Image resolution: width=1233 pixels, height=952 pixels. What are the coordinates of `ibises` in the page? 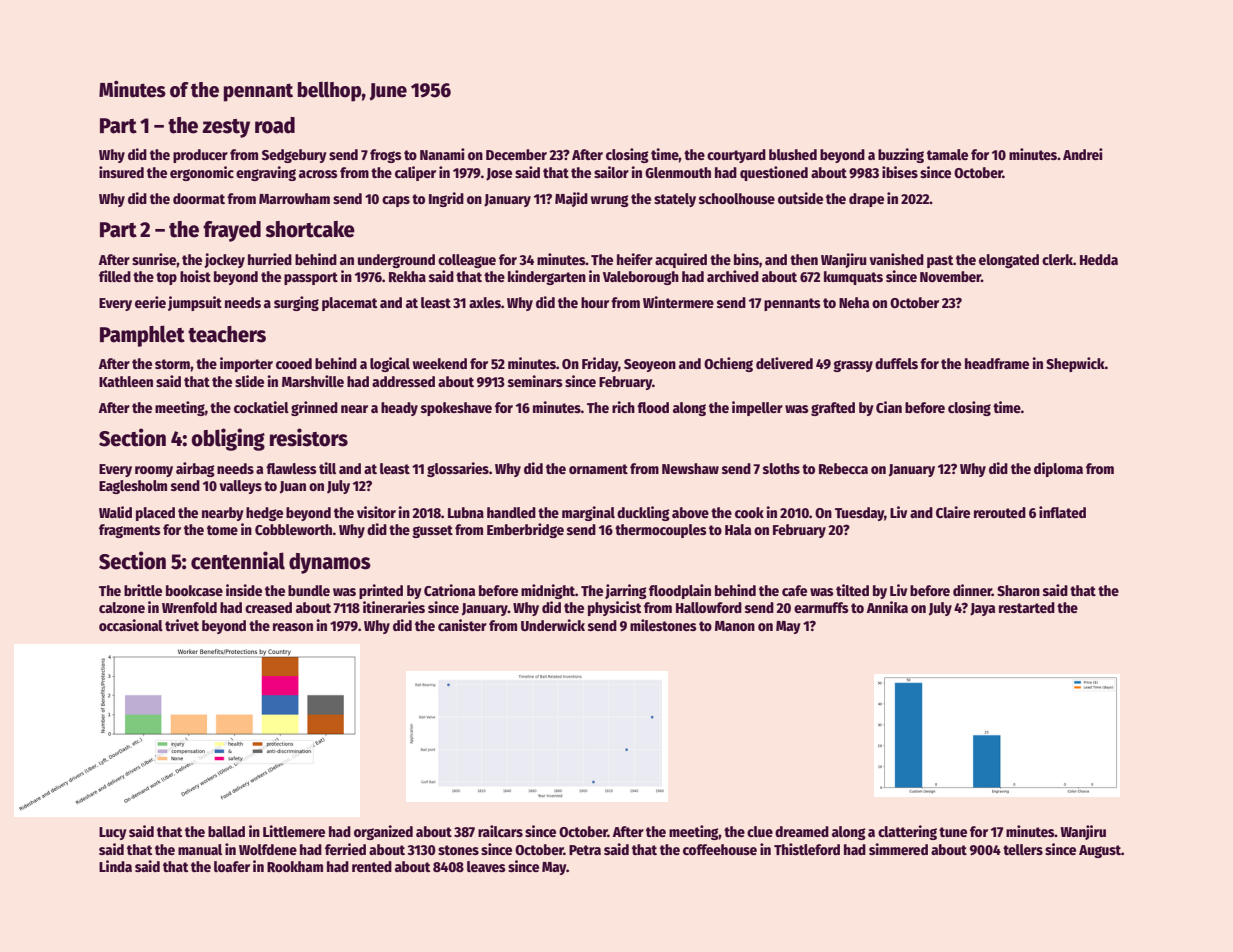 It's located at (900, 172).
